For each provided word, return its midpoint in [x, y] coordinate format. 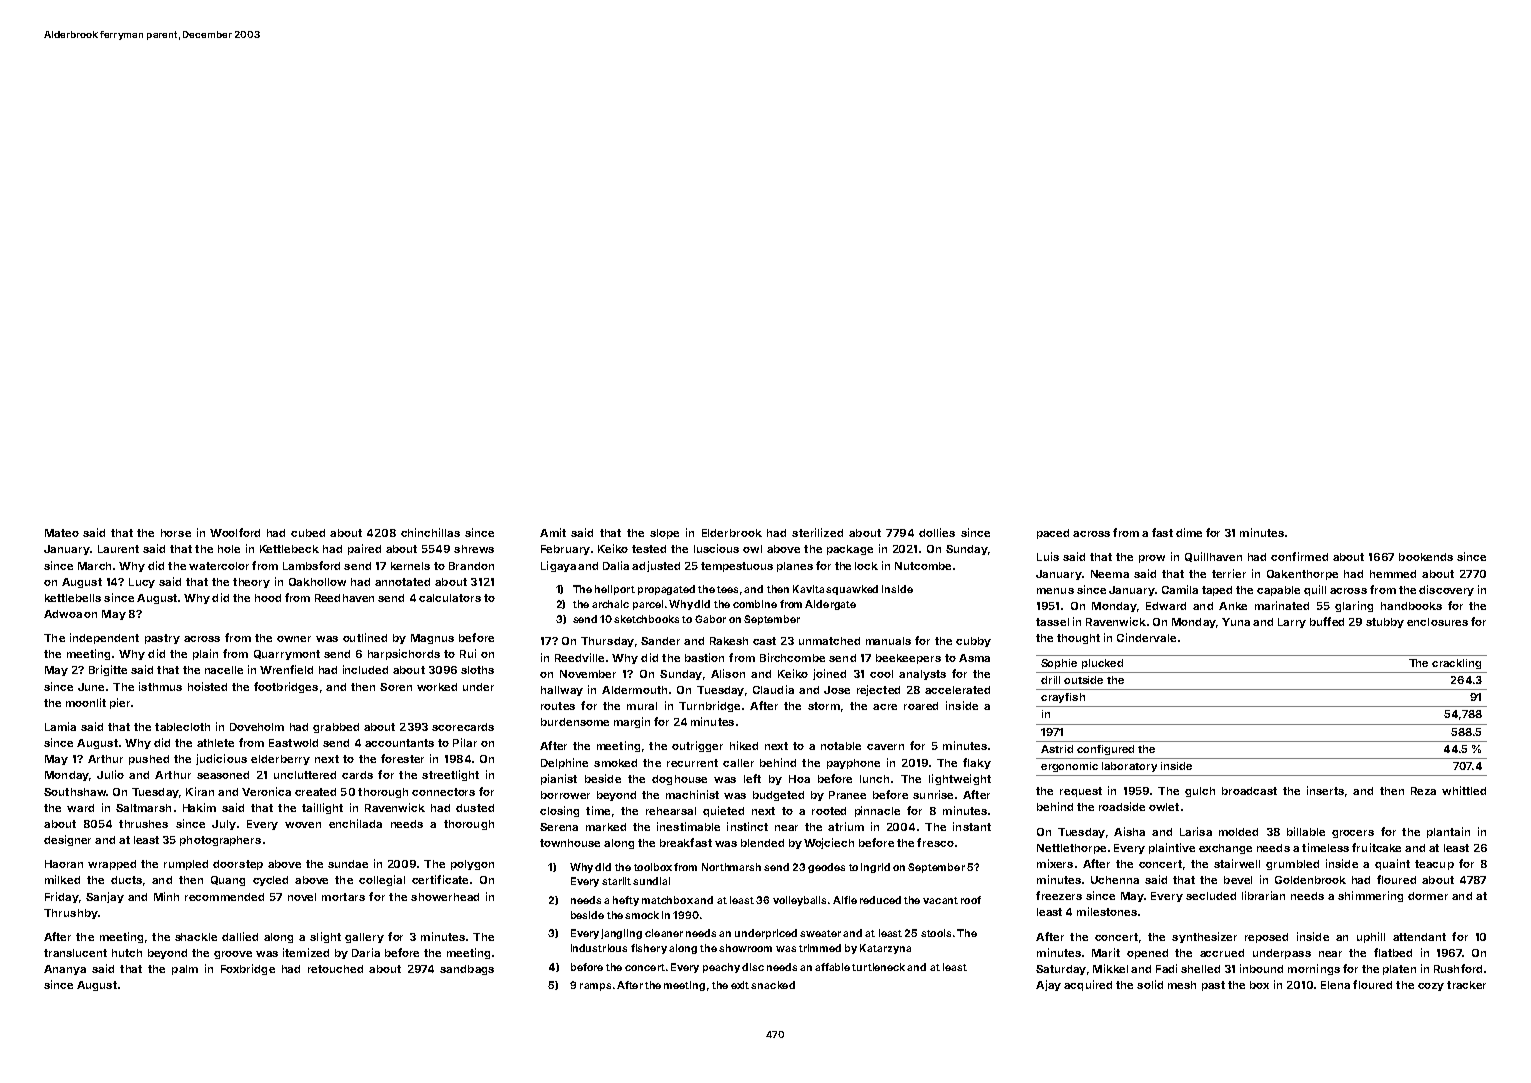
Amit [553, 532]
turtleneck [878, 967]
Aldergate [830, 605]
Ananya [65, 970]
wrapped [112, 865]
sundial [651, 881]
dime [1189, 532]
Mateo [62, 533]
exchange [1225, 849]
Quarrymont [287, 655]
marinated [1282, 605]
